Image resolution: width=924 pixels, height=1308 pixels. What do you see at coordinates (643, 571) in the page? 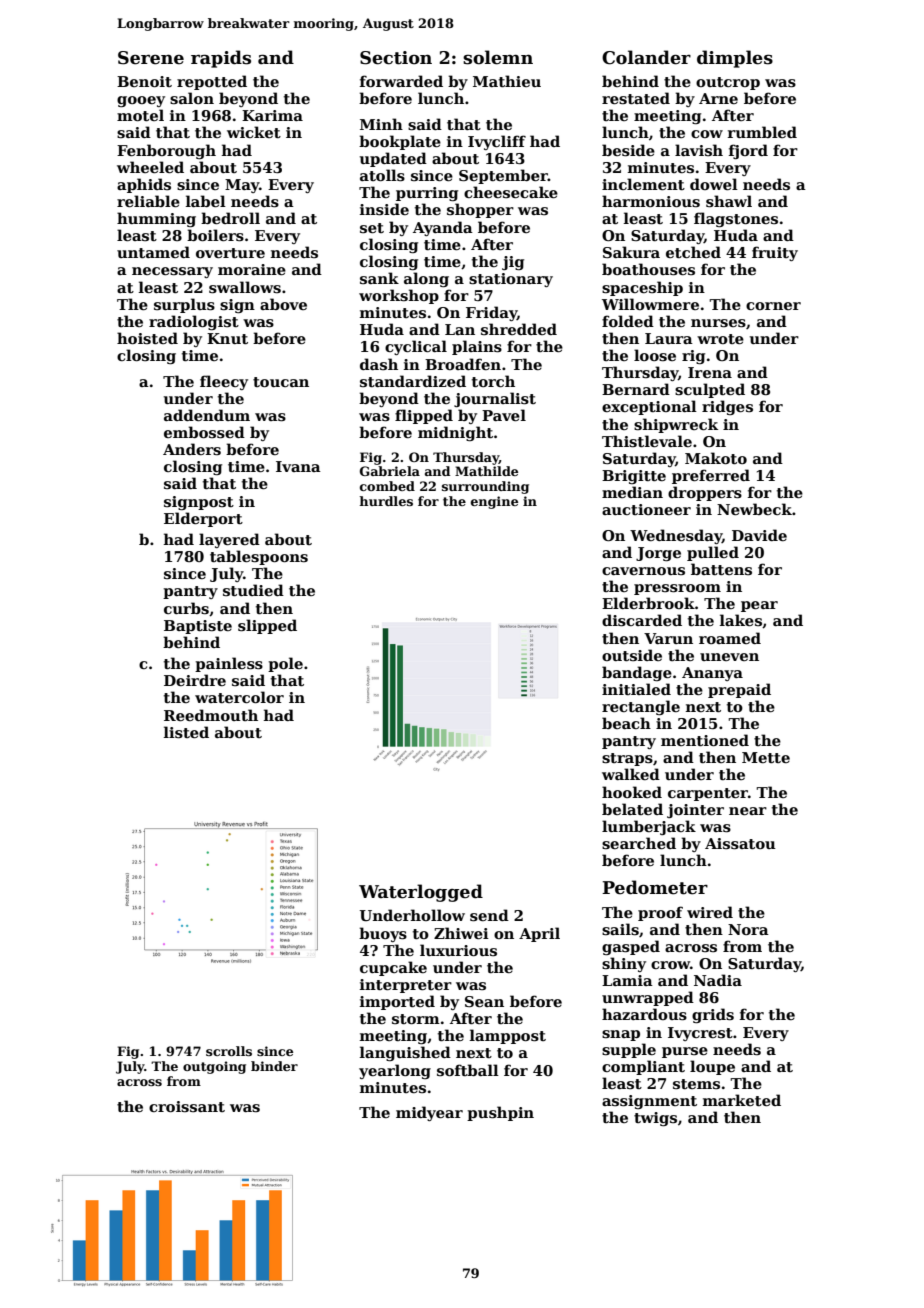
I see `cavernous` at bounding box center [643, 571].
